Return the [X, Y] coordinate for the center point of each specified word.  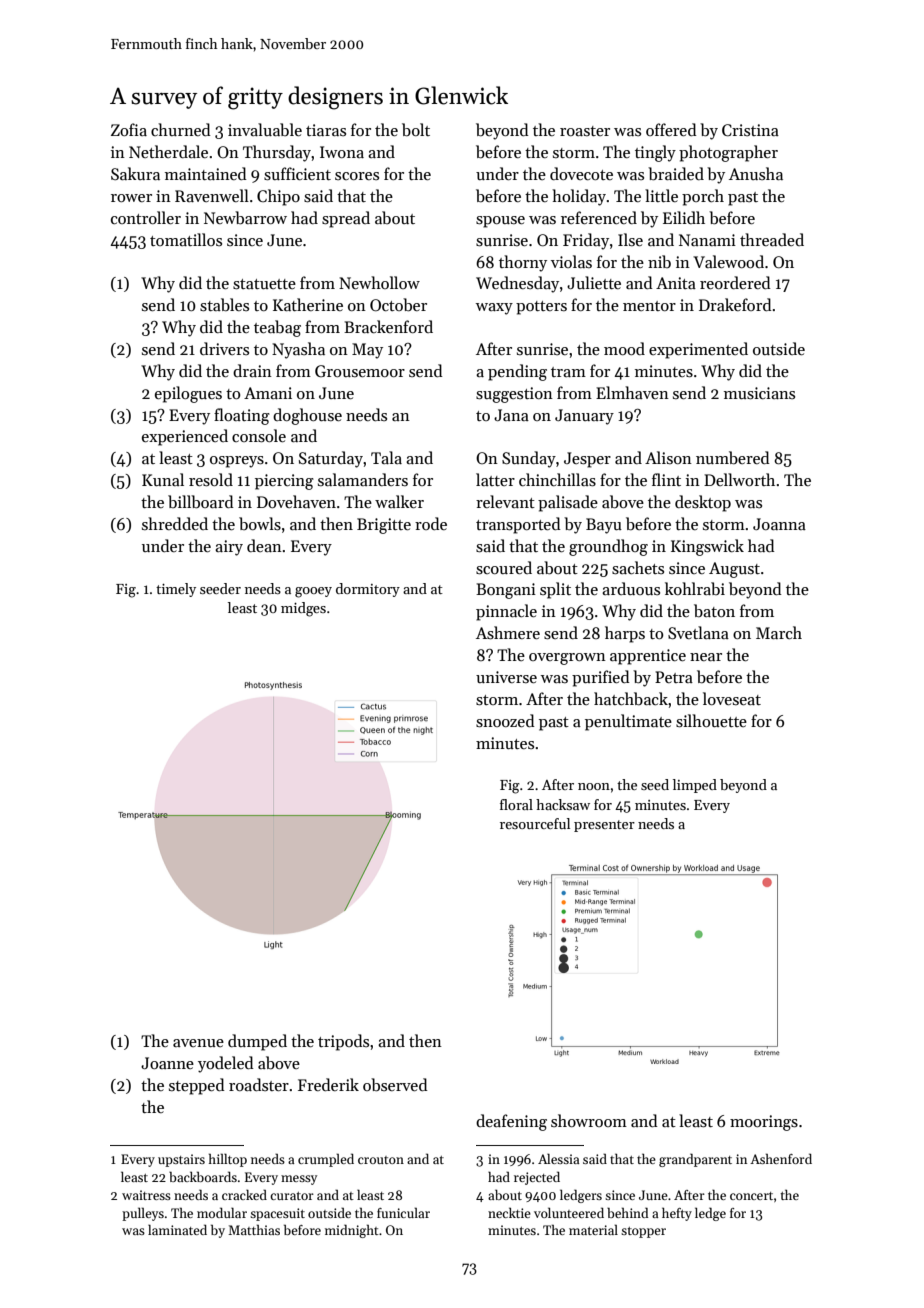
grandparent [695, 1160]
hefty [677, 1214]
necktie [509, 1212]
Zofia [129, 129]
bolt [416, 129]
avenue [198, 1043]
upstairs [181, 1160]
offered [671, 129]
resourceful [535, 823]
